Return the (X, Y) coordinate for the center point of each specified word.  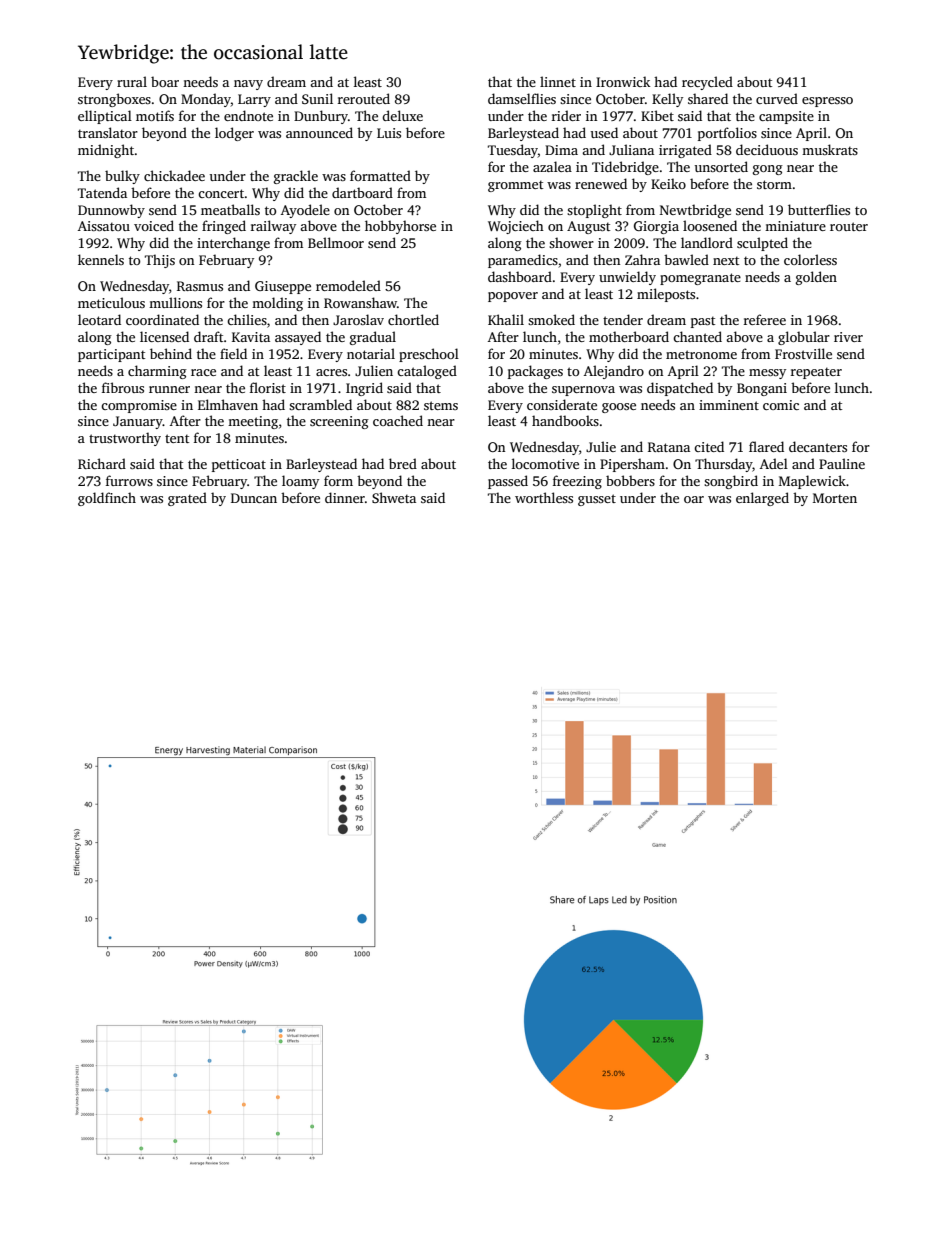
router (849, 226)
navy (248, 85)
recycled (707, 83)
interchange (233, 244)
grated (187, 499)
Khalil (506, 319)
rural (132, 81)
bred (403, 463)
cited (709, 446)
